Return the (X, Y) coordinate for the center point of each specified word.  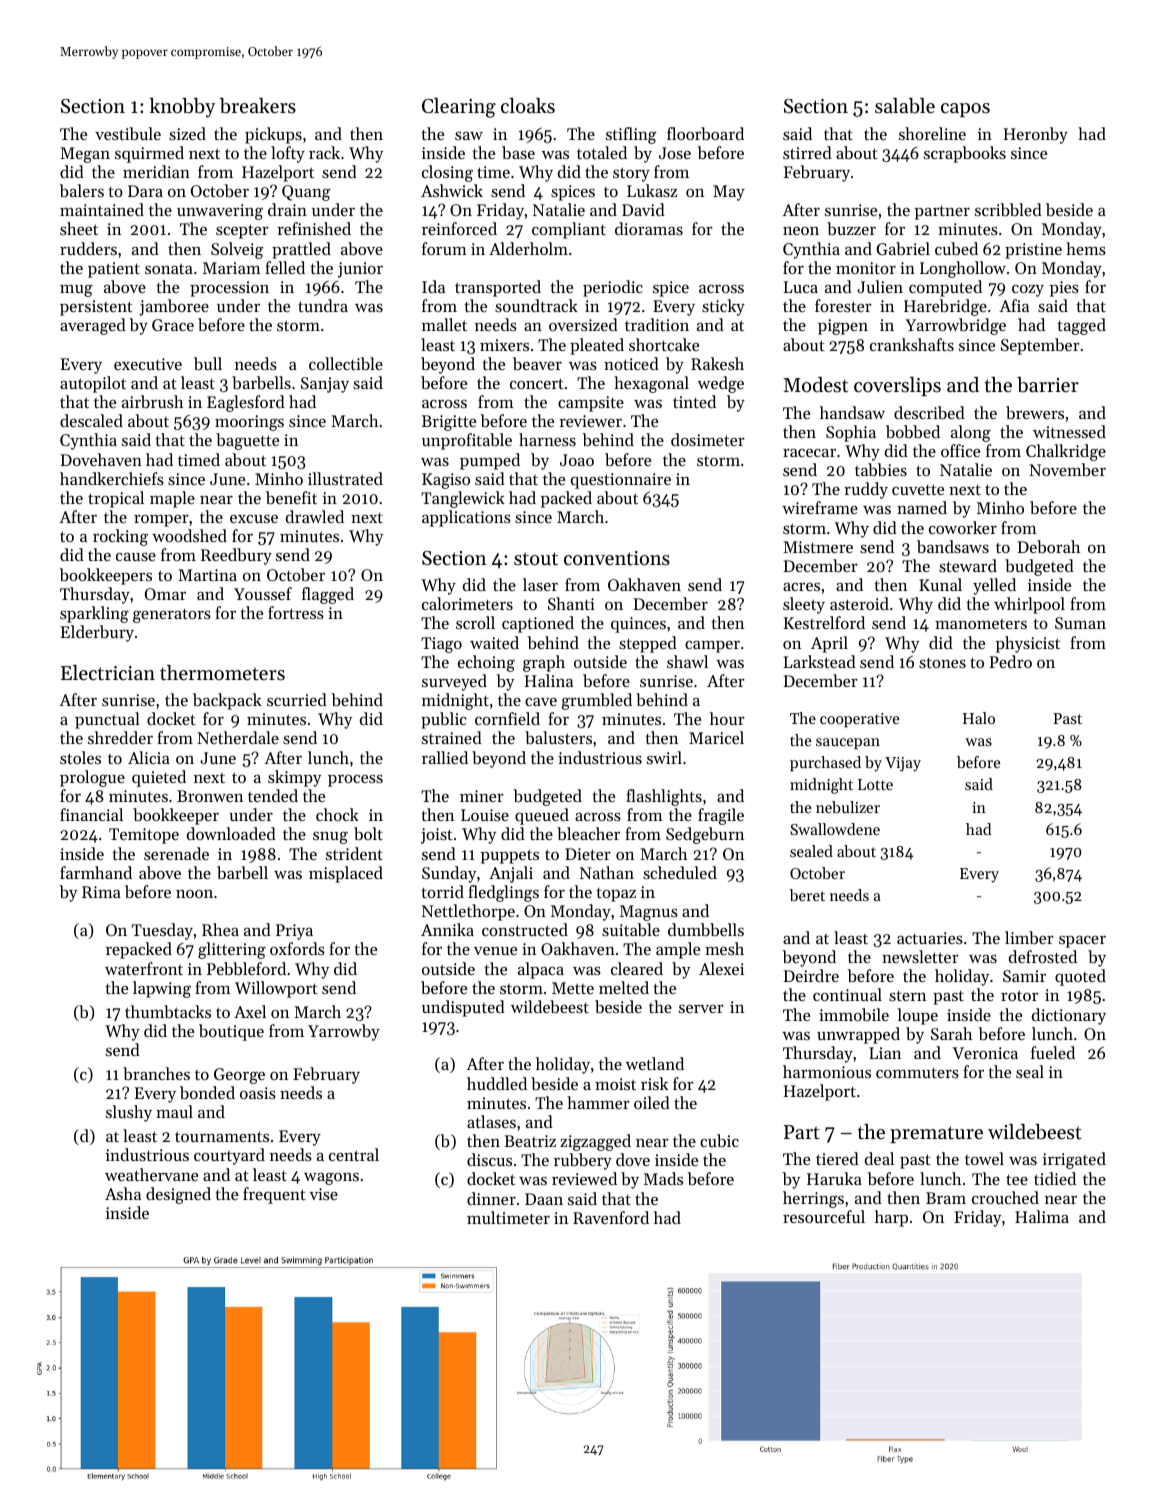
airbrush (152, 401)
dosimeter (708, 439)
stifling (631, 135)
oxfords (297, 948)
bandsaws (953, 546)
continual (847, 994)
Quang (306, 193)
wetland (655, 1063)
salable (905, 106)
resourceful (824, 1216)
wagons (331, 1178)
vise (323, 1194)
